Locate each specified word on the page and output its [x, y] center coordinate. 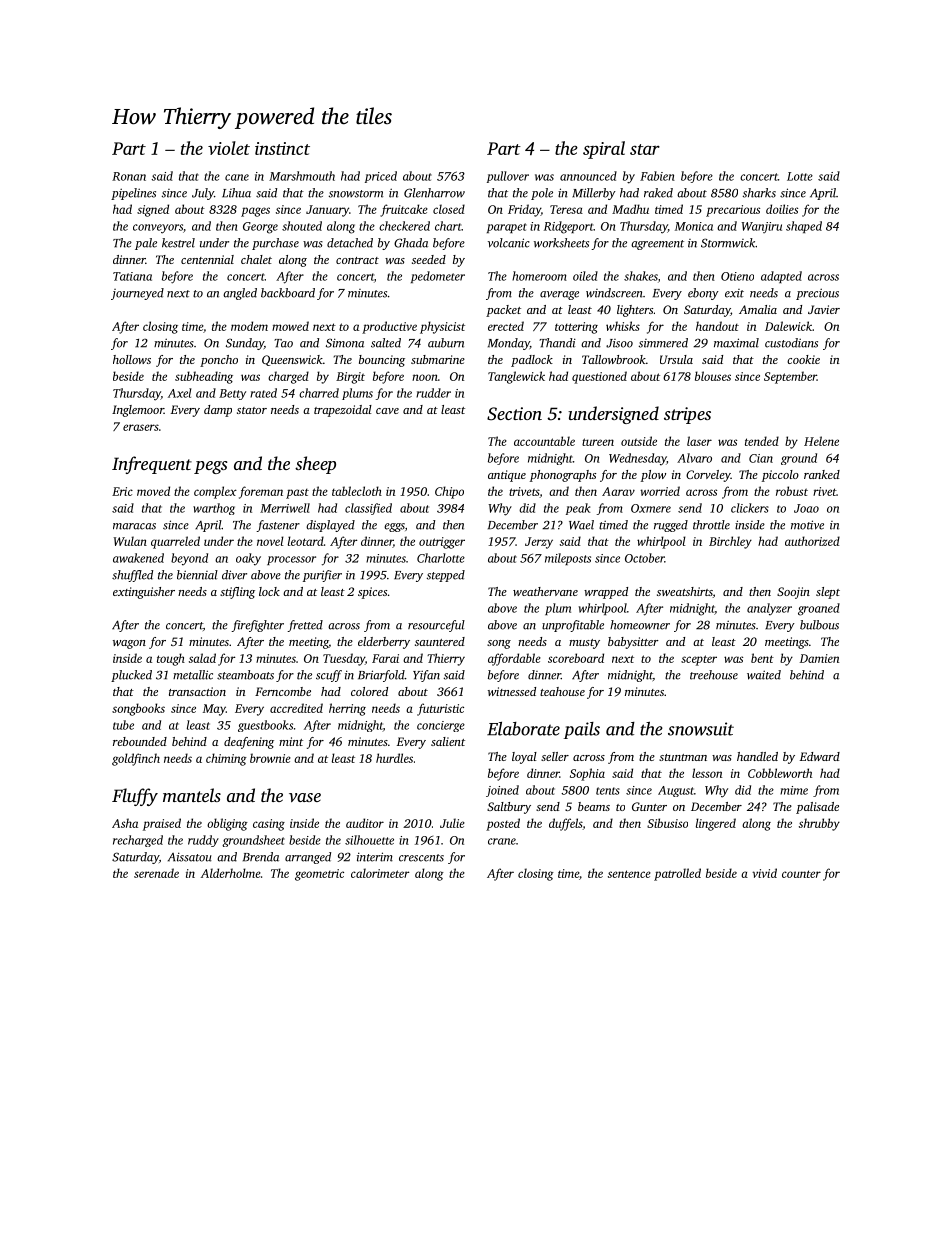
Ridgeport [569, 227]
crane [502, 841]
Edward [820, 756]
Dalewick [788, 326]
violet [229, 148]
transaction [197, 691]
